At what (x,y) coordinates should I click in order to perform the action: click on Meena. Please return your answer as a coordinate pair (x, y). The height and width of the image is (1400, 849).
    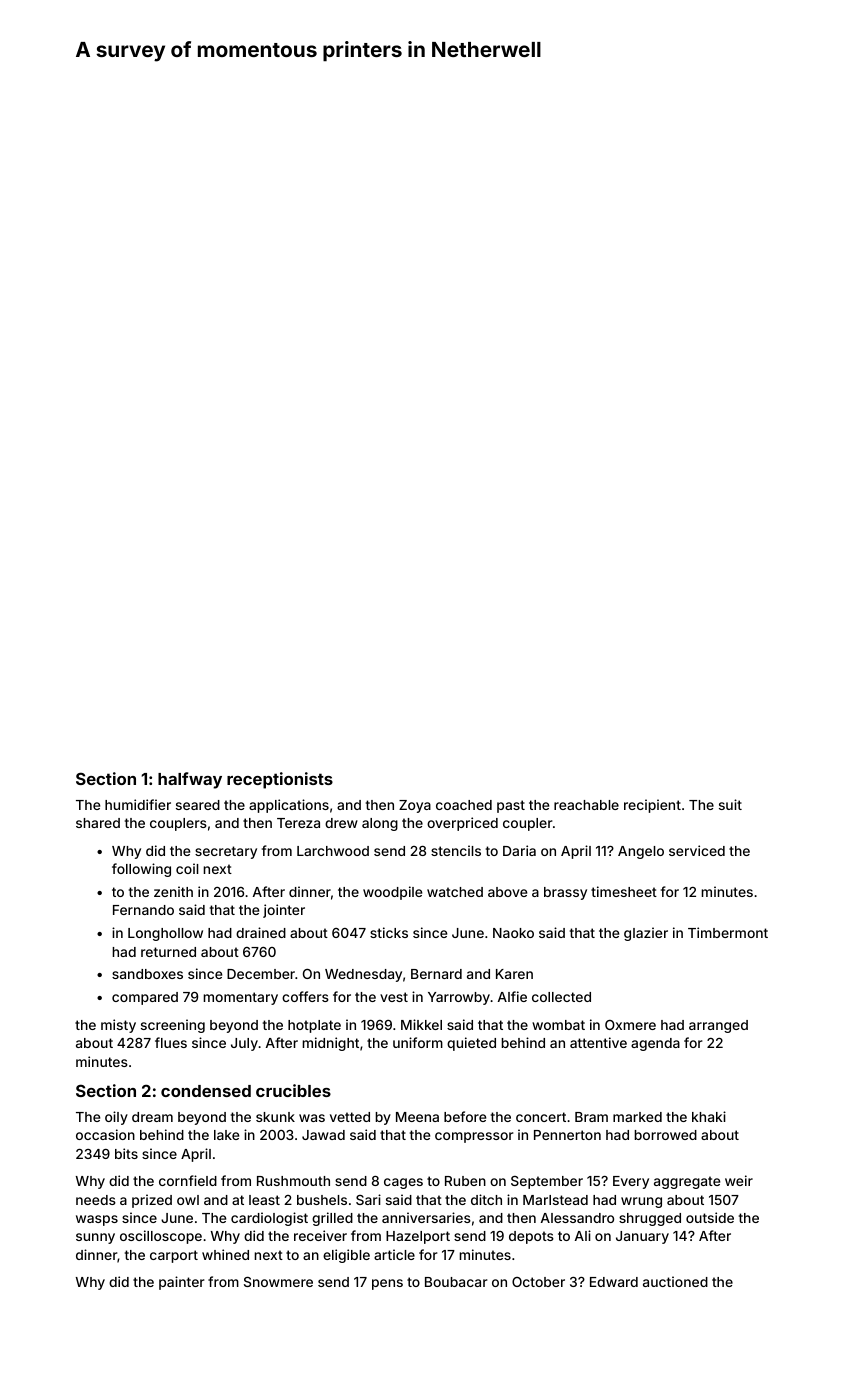
    Looking at the image, I should click on (417, 1117).
